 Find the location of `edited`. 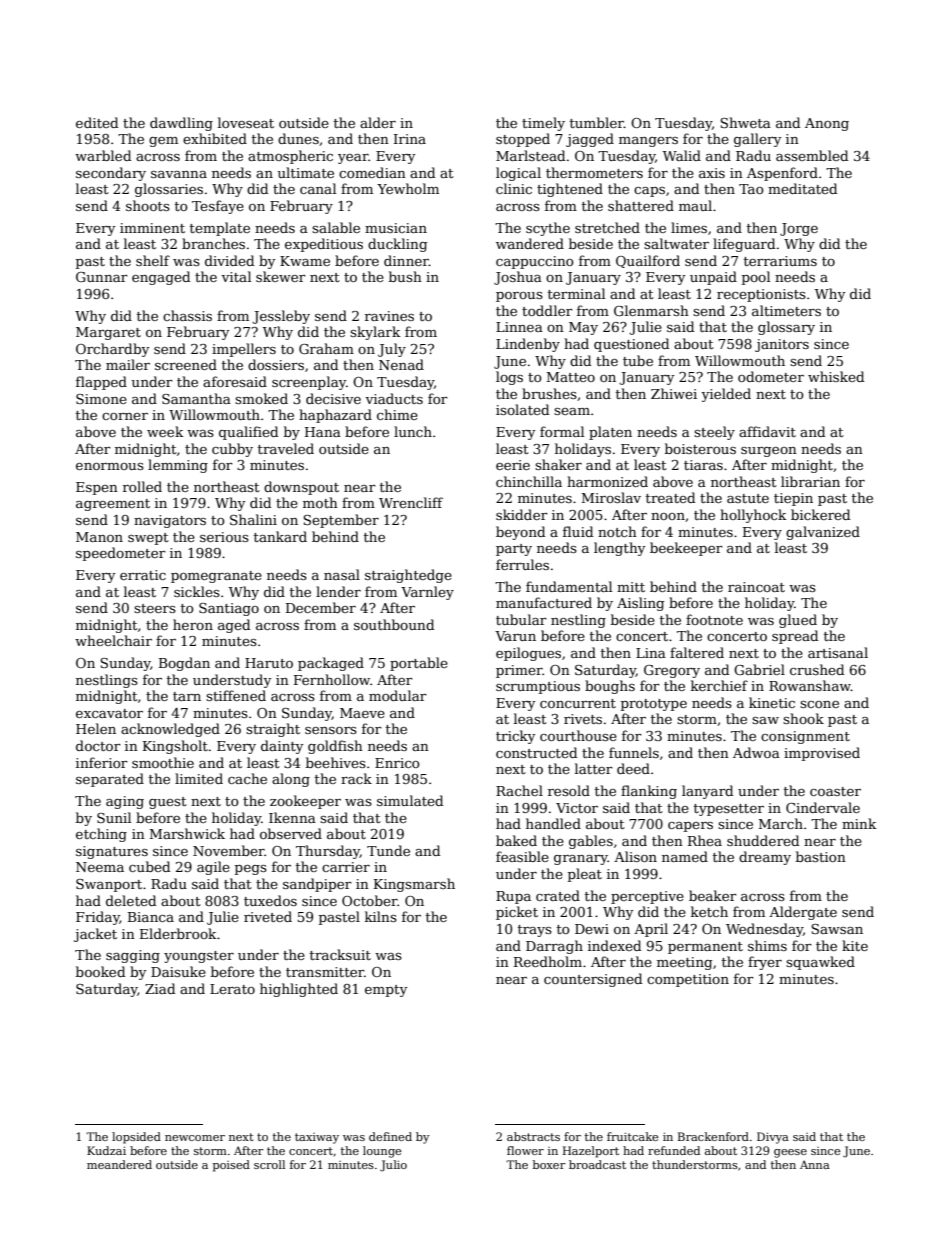

edited is located at coordinates (97, 122).
